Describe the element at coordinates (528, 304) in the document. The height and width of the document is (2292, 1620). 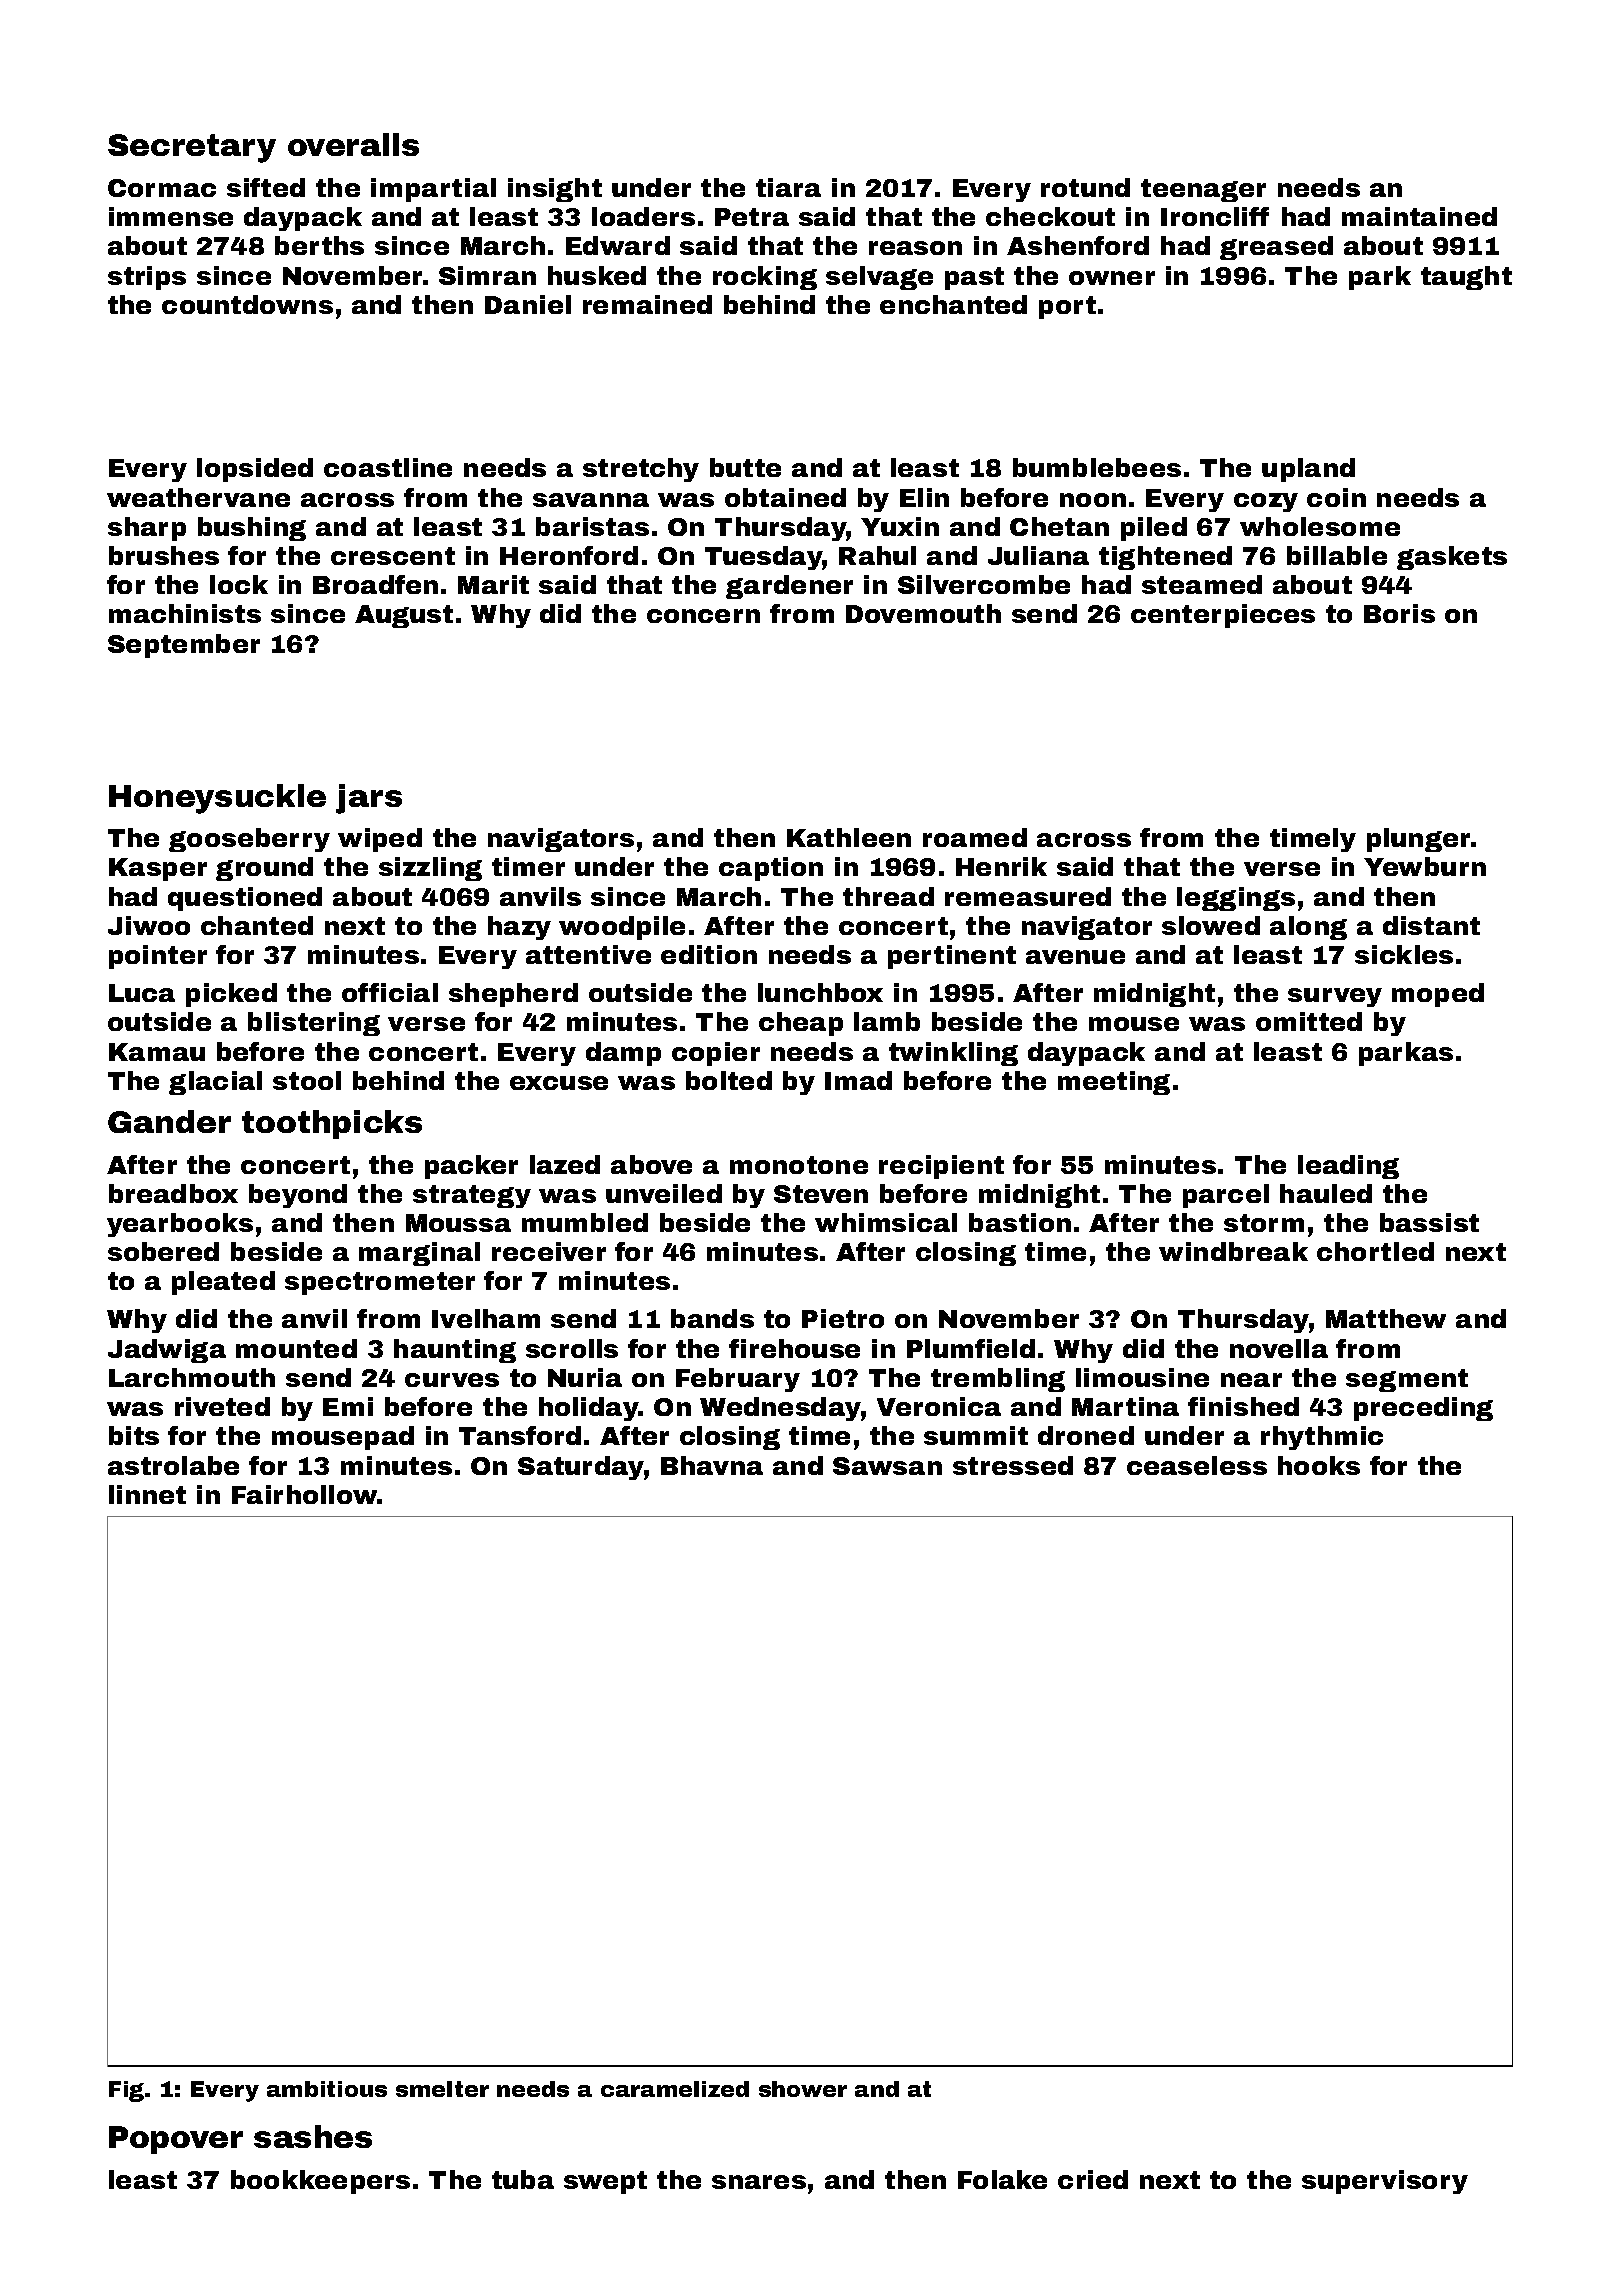
I see `Daniel` at that location.
